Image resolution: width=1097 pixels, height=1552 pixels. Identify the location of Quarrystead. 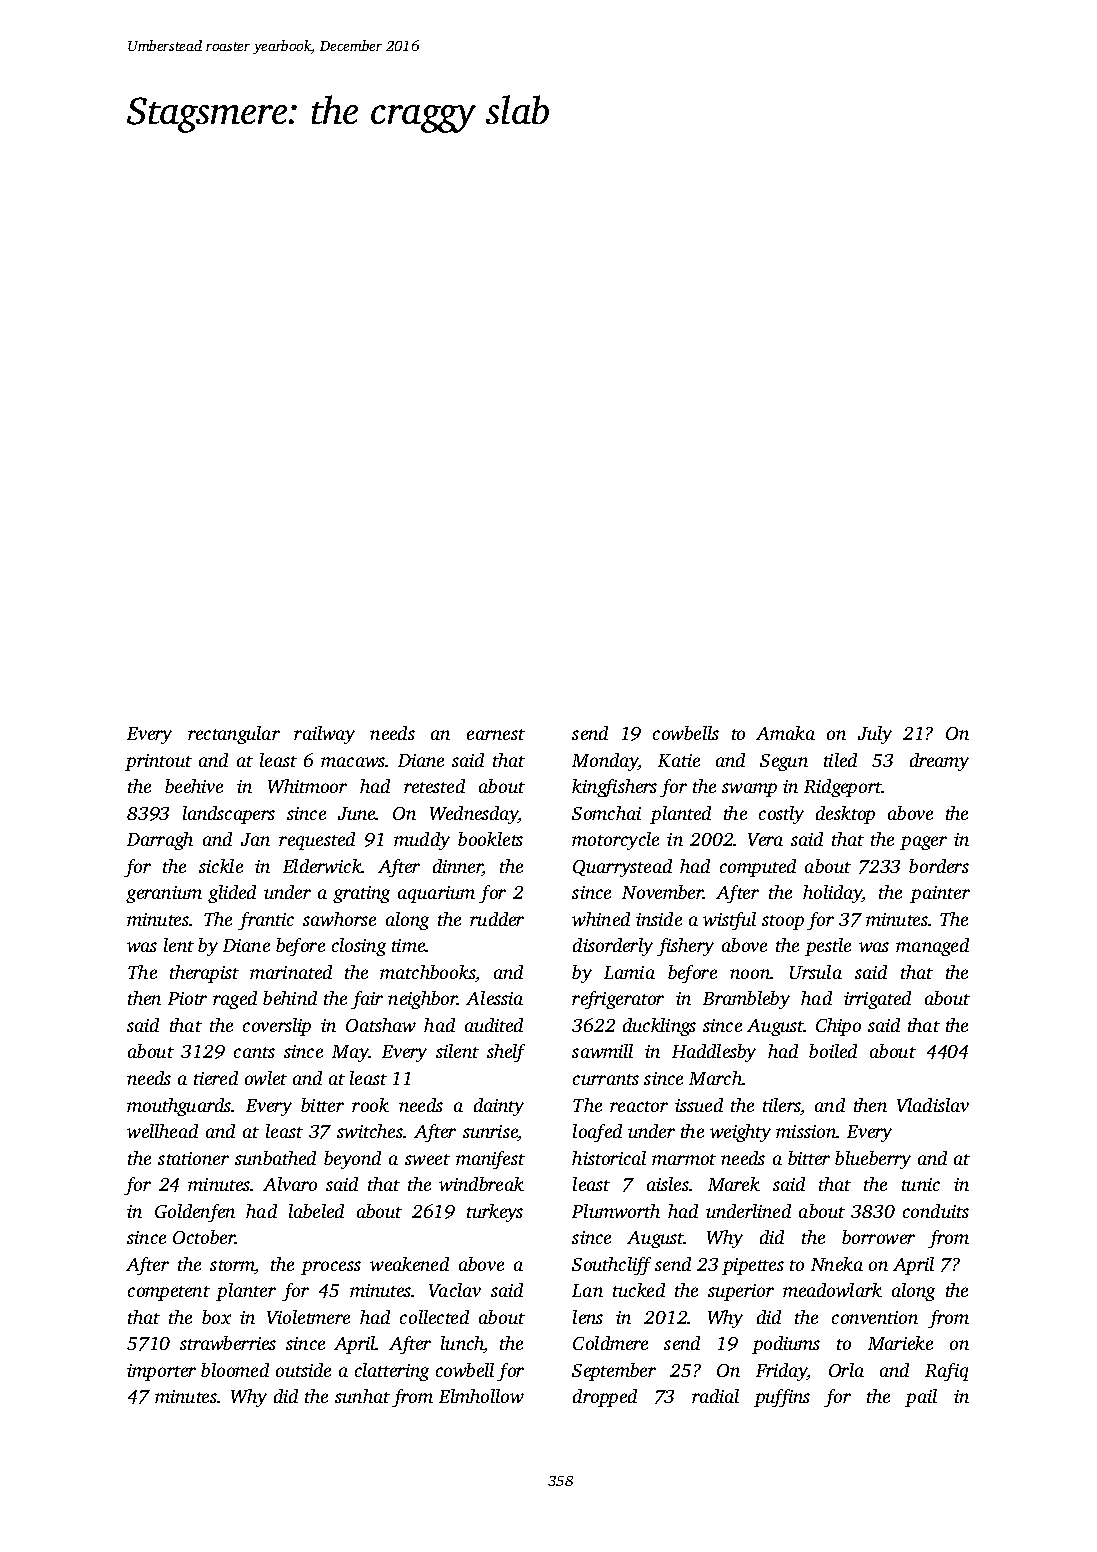
(622, 868).
